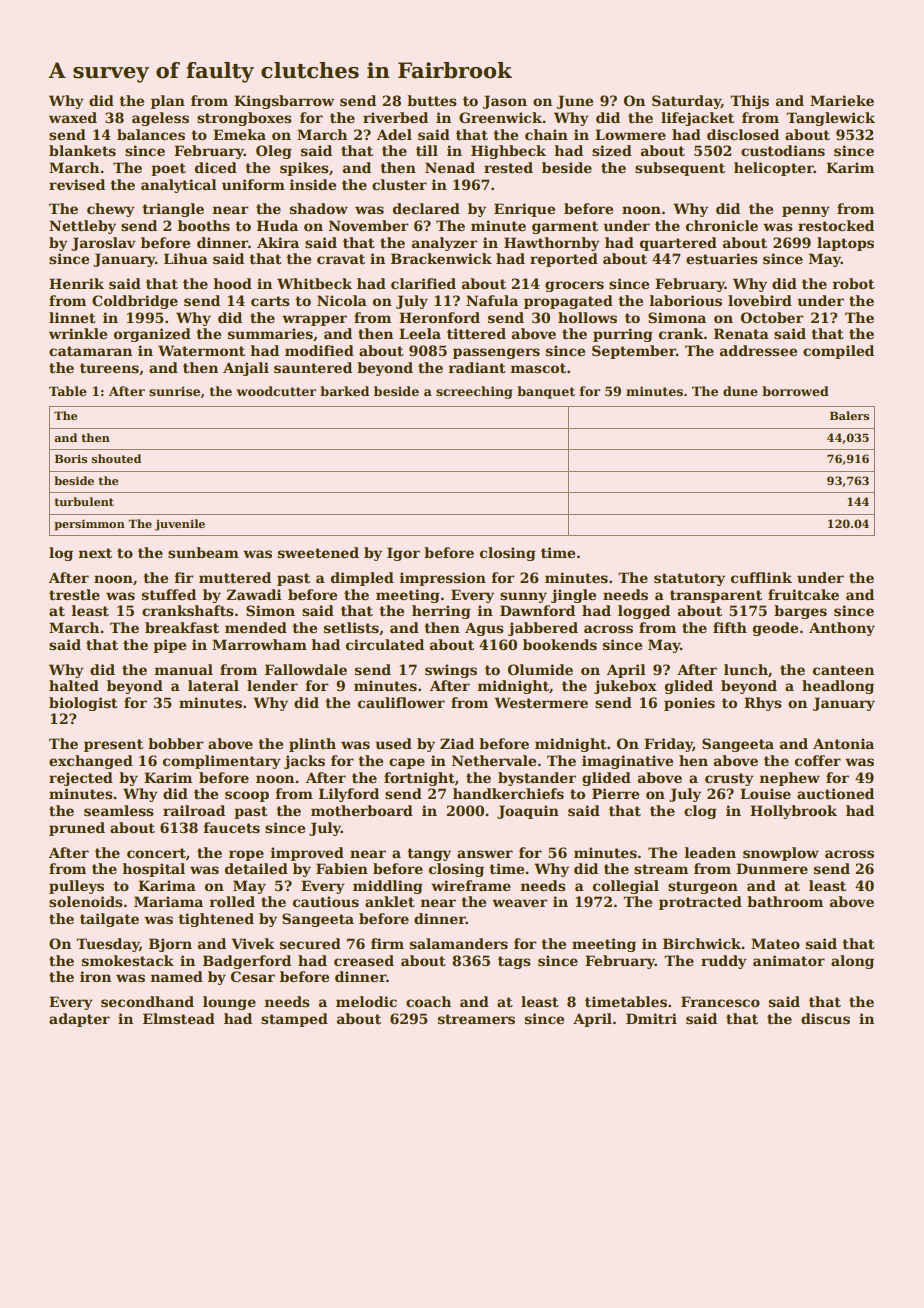 The height and width of the image is (1308, 924). What do you see at coordinates (231, 827) in the image?
I see `faucets` at bounding box center [231, 827].
